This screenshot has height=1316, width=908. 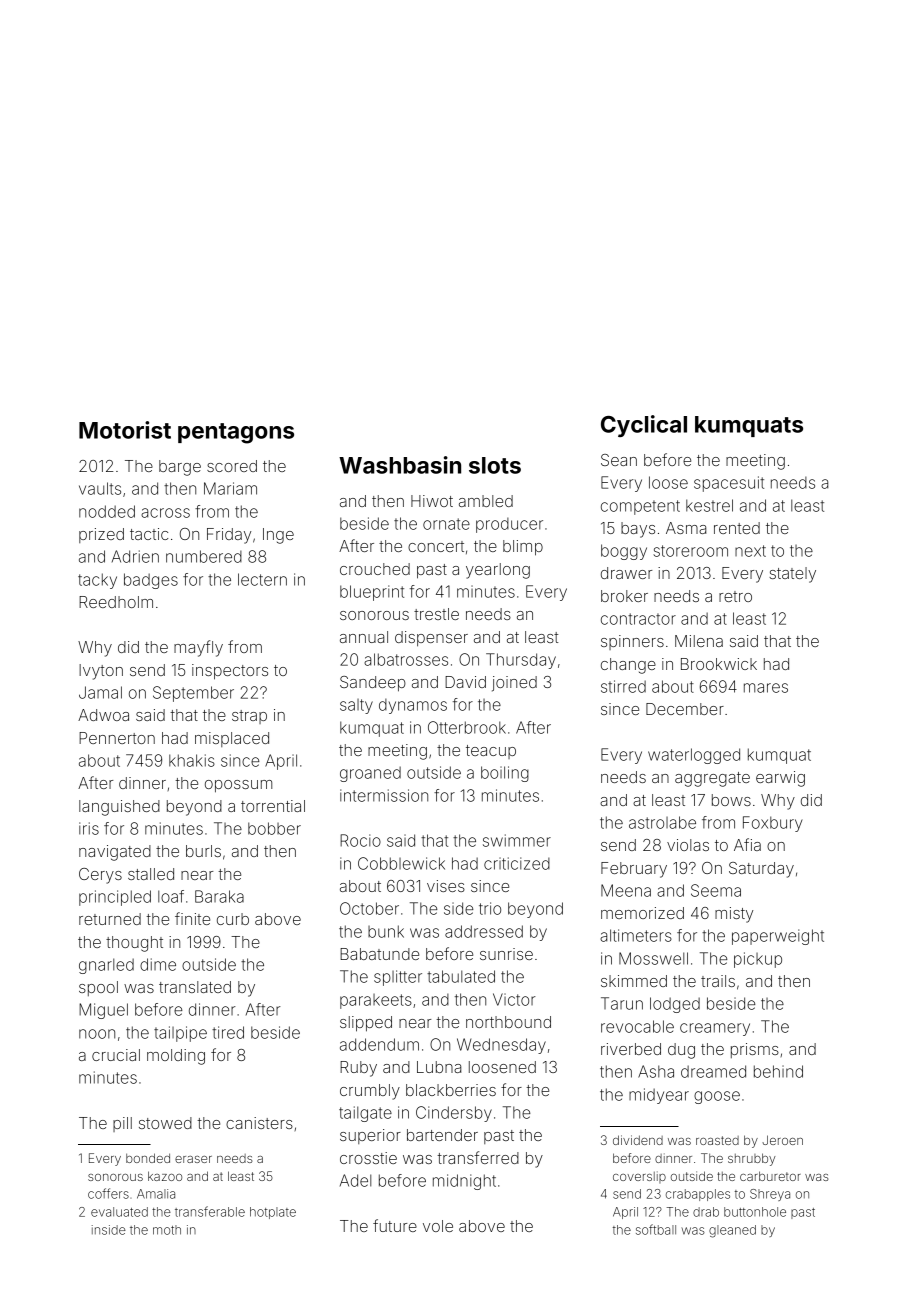 I want to click on tired, so click(x=228, y=1032).
